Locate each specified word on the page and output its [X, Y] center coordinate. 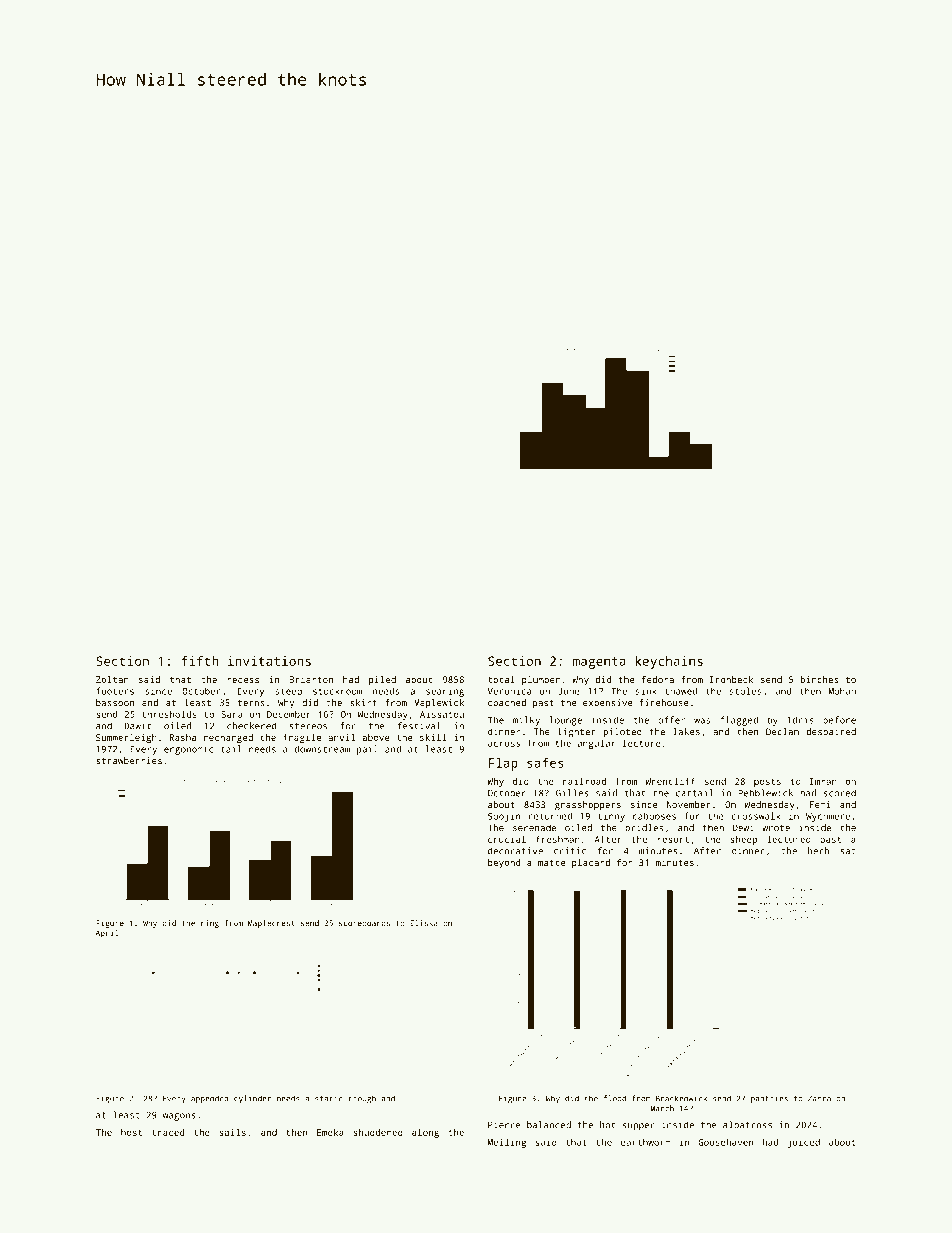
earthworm [646, 1142]
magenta [599, 663]
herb [818, 851]
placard [591, 863]
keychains [669, 662]
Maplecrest [271, 924]
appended [209, 1099]
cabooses [654, 816]
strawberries [129, 760]
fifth [199, 661]
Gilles [572, 793]
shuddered [378, 1132]
